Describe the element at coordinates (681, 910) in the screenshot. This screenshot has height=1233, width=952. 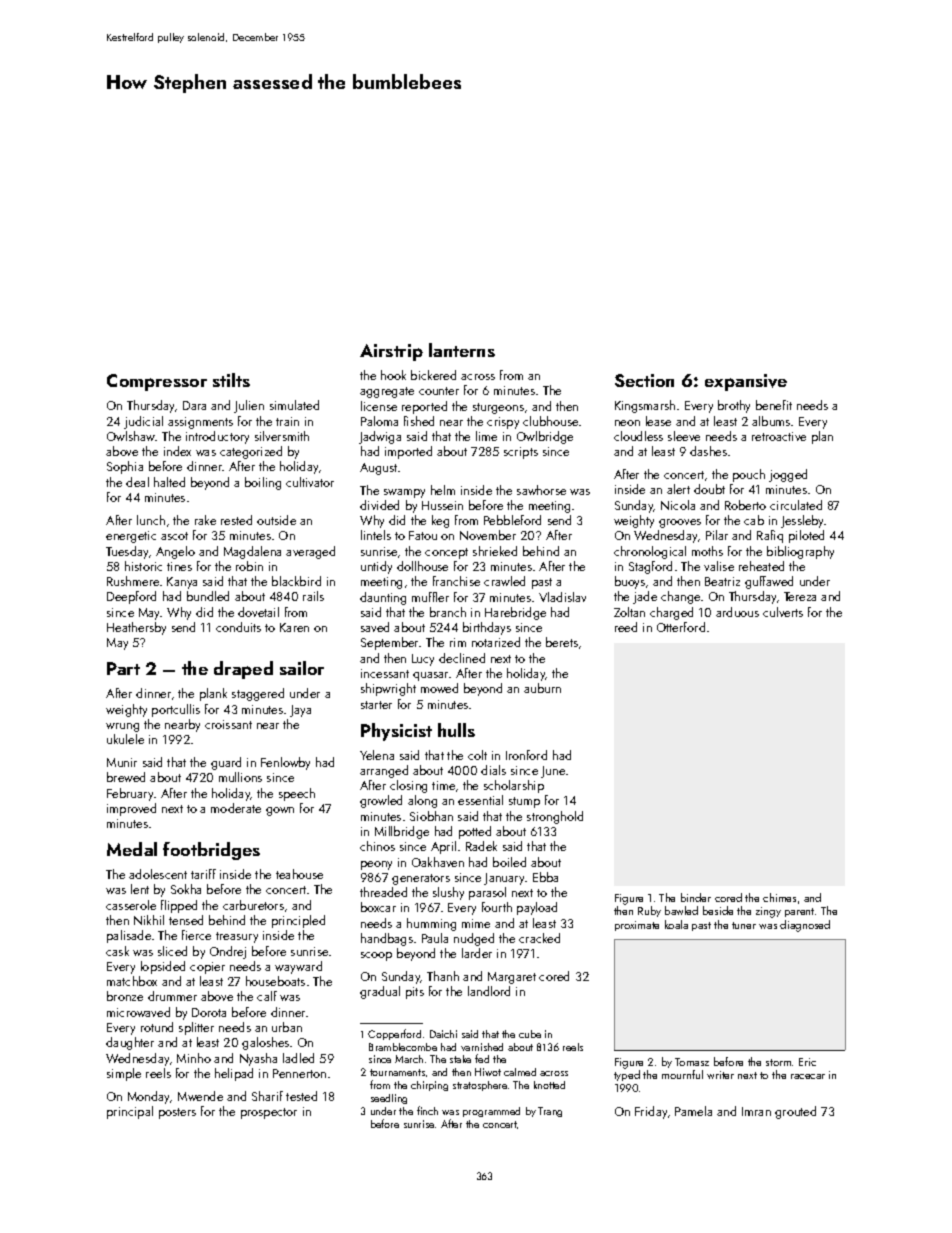
I see `bawled` at that location.
